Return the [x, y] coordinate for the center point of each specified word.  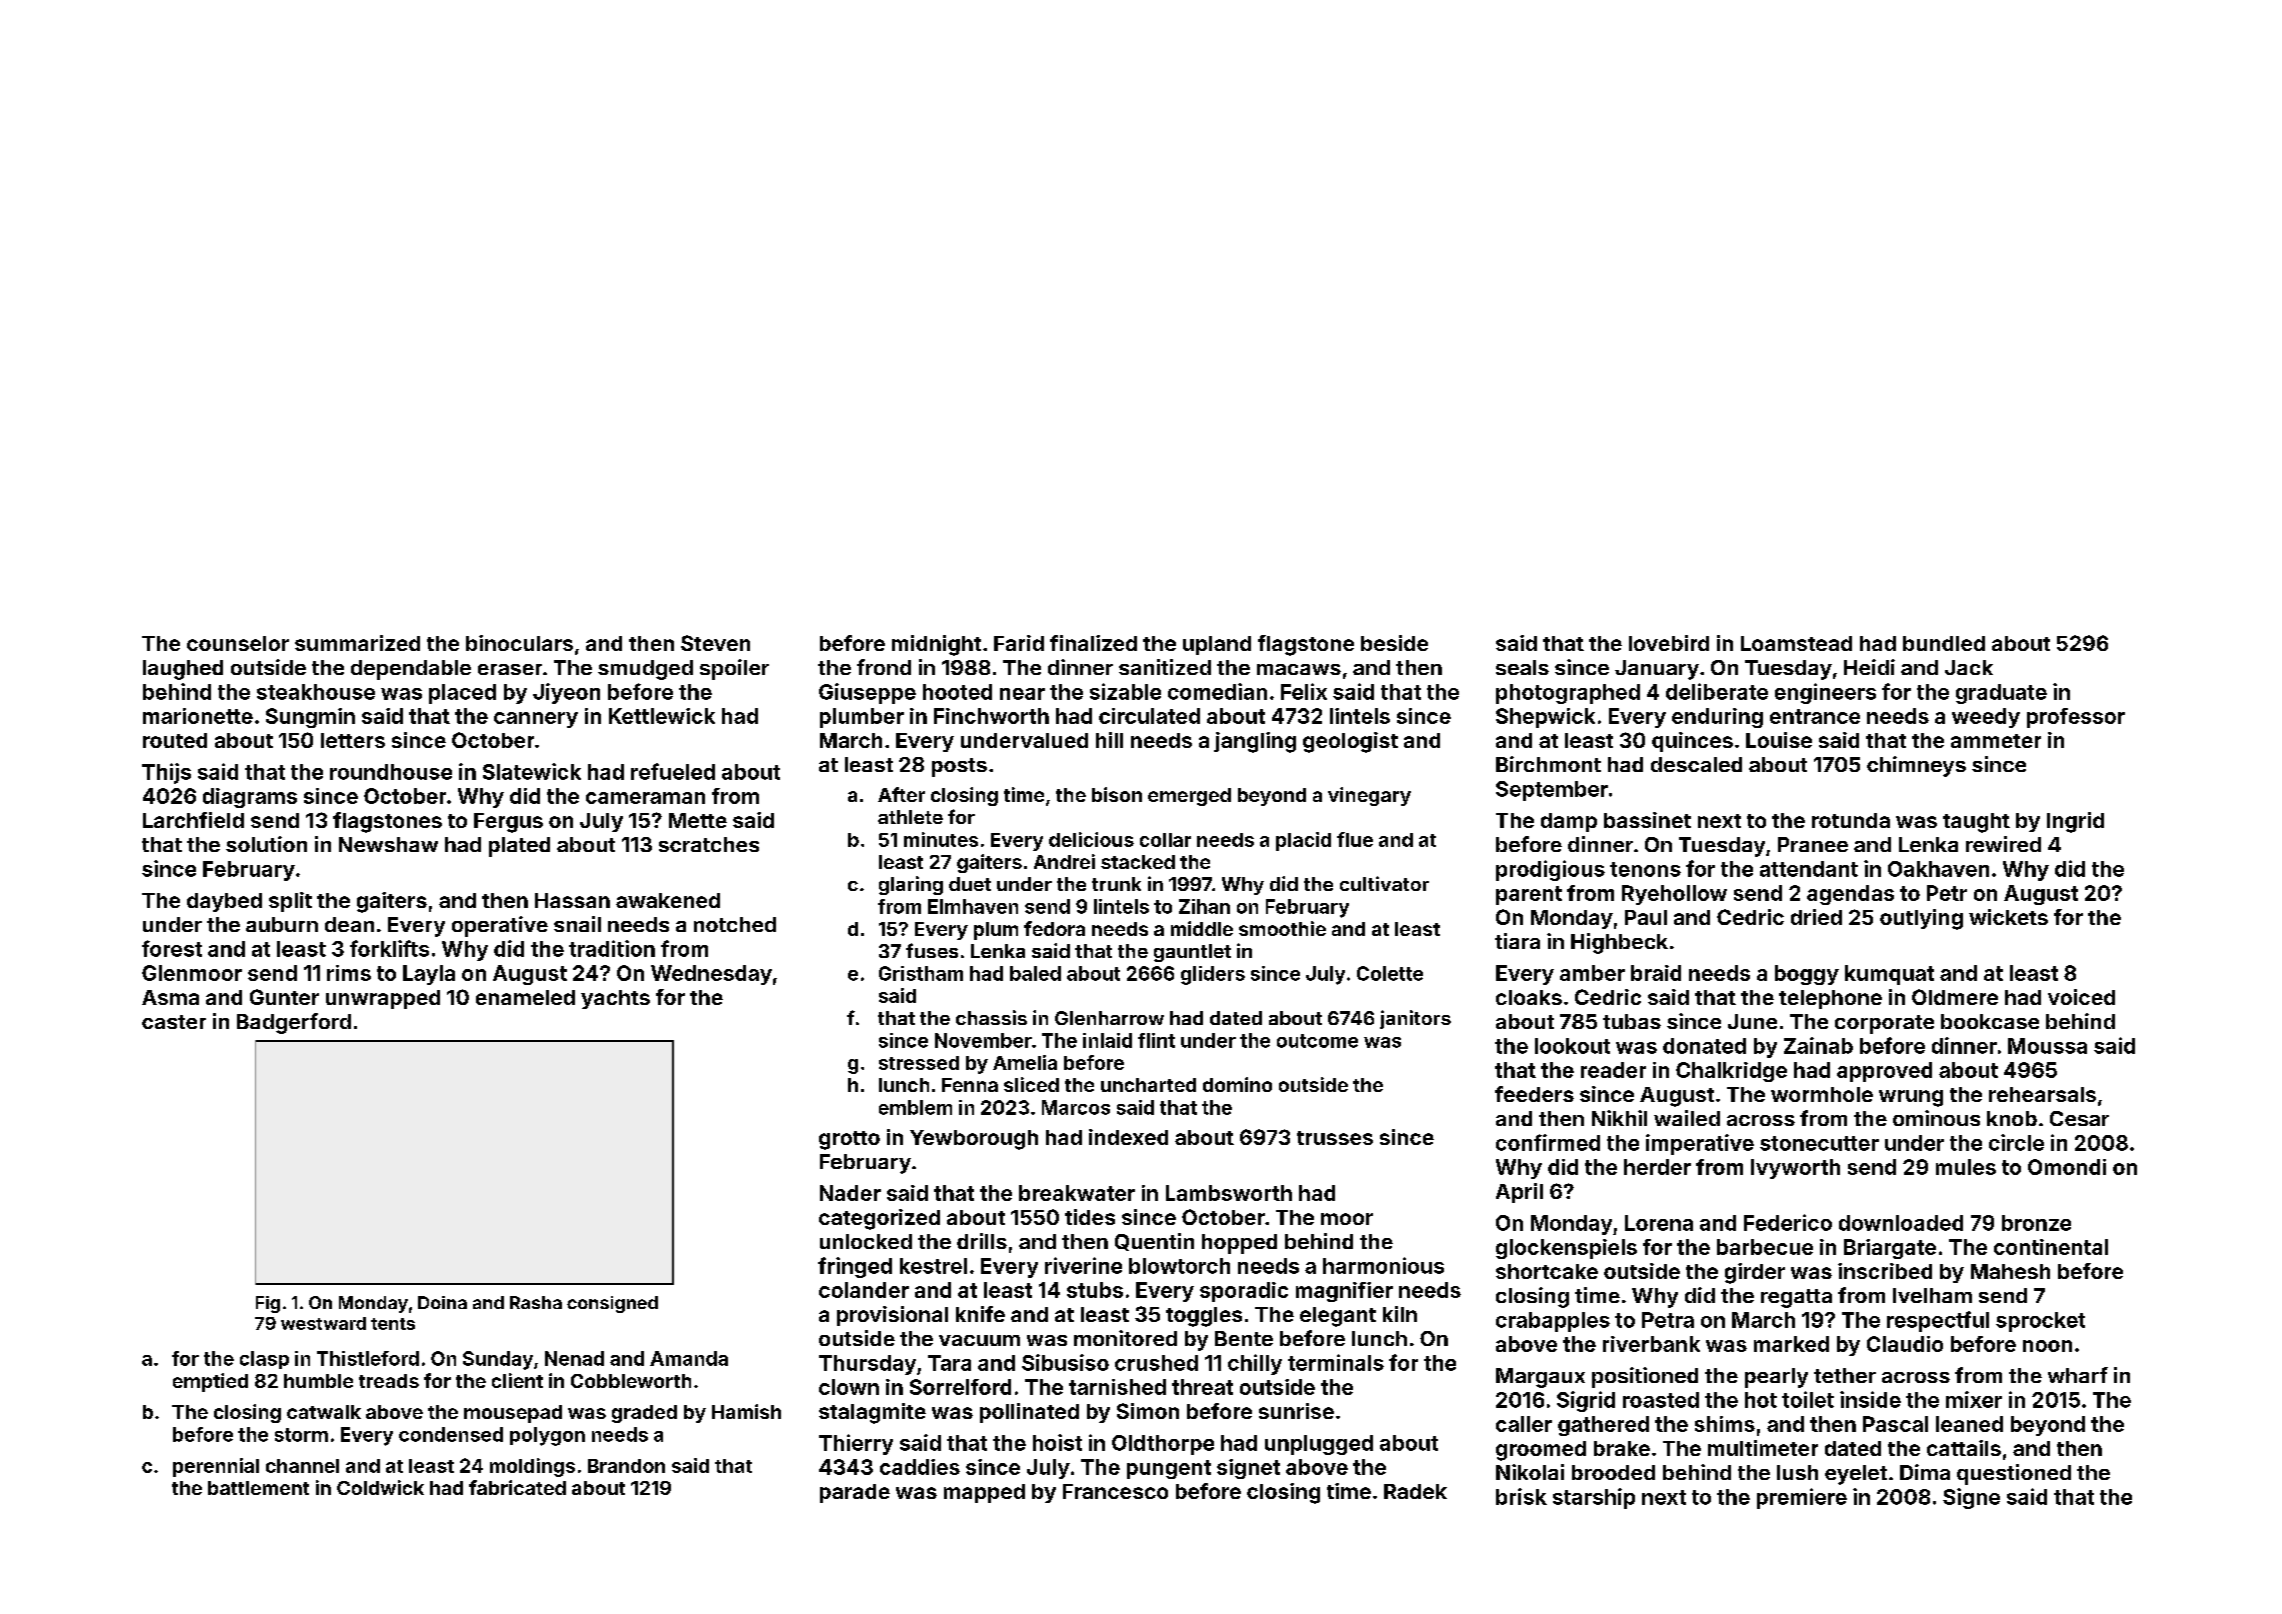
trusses [1335, 1138]
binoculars [519, 643]
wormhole [1822, 1094]
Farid [1019, 643]
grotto [849, 1140]
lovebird [1669, 643]
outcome [1317, 1041]
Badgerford [294, 1023]
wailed [1687, 1118]
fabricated [517, 1487]
